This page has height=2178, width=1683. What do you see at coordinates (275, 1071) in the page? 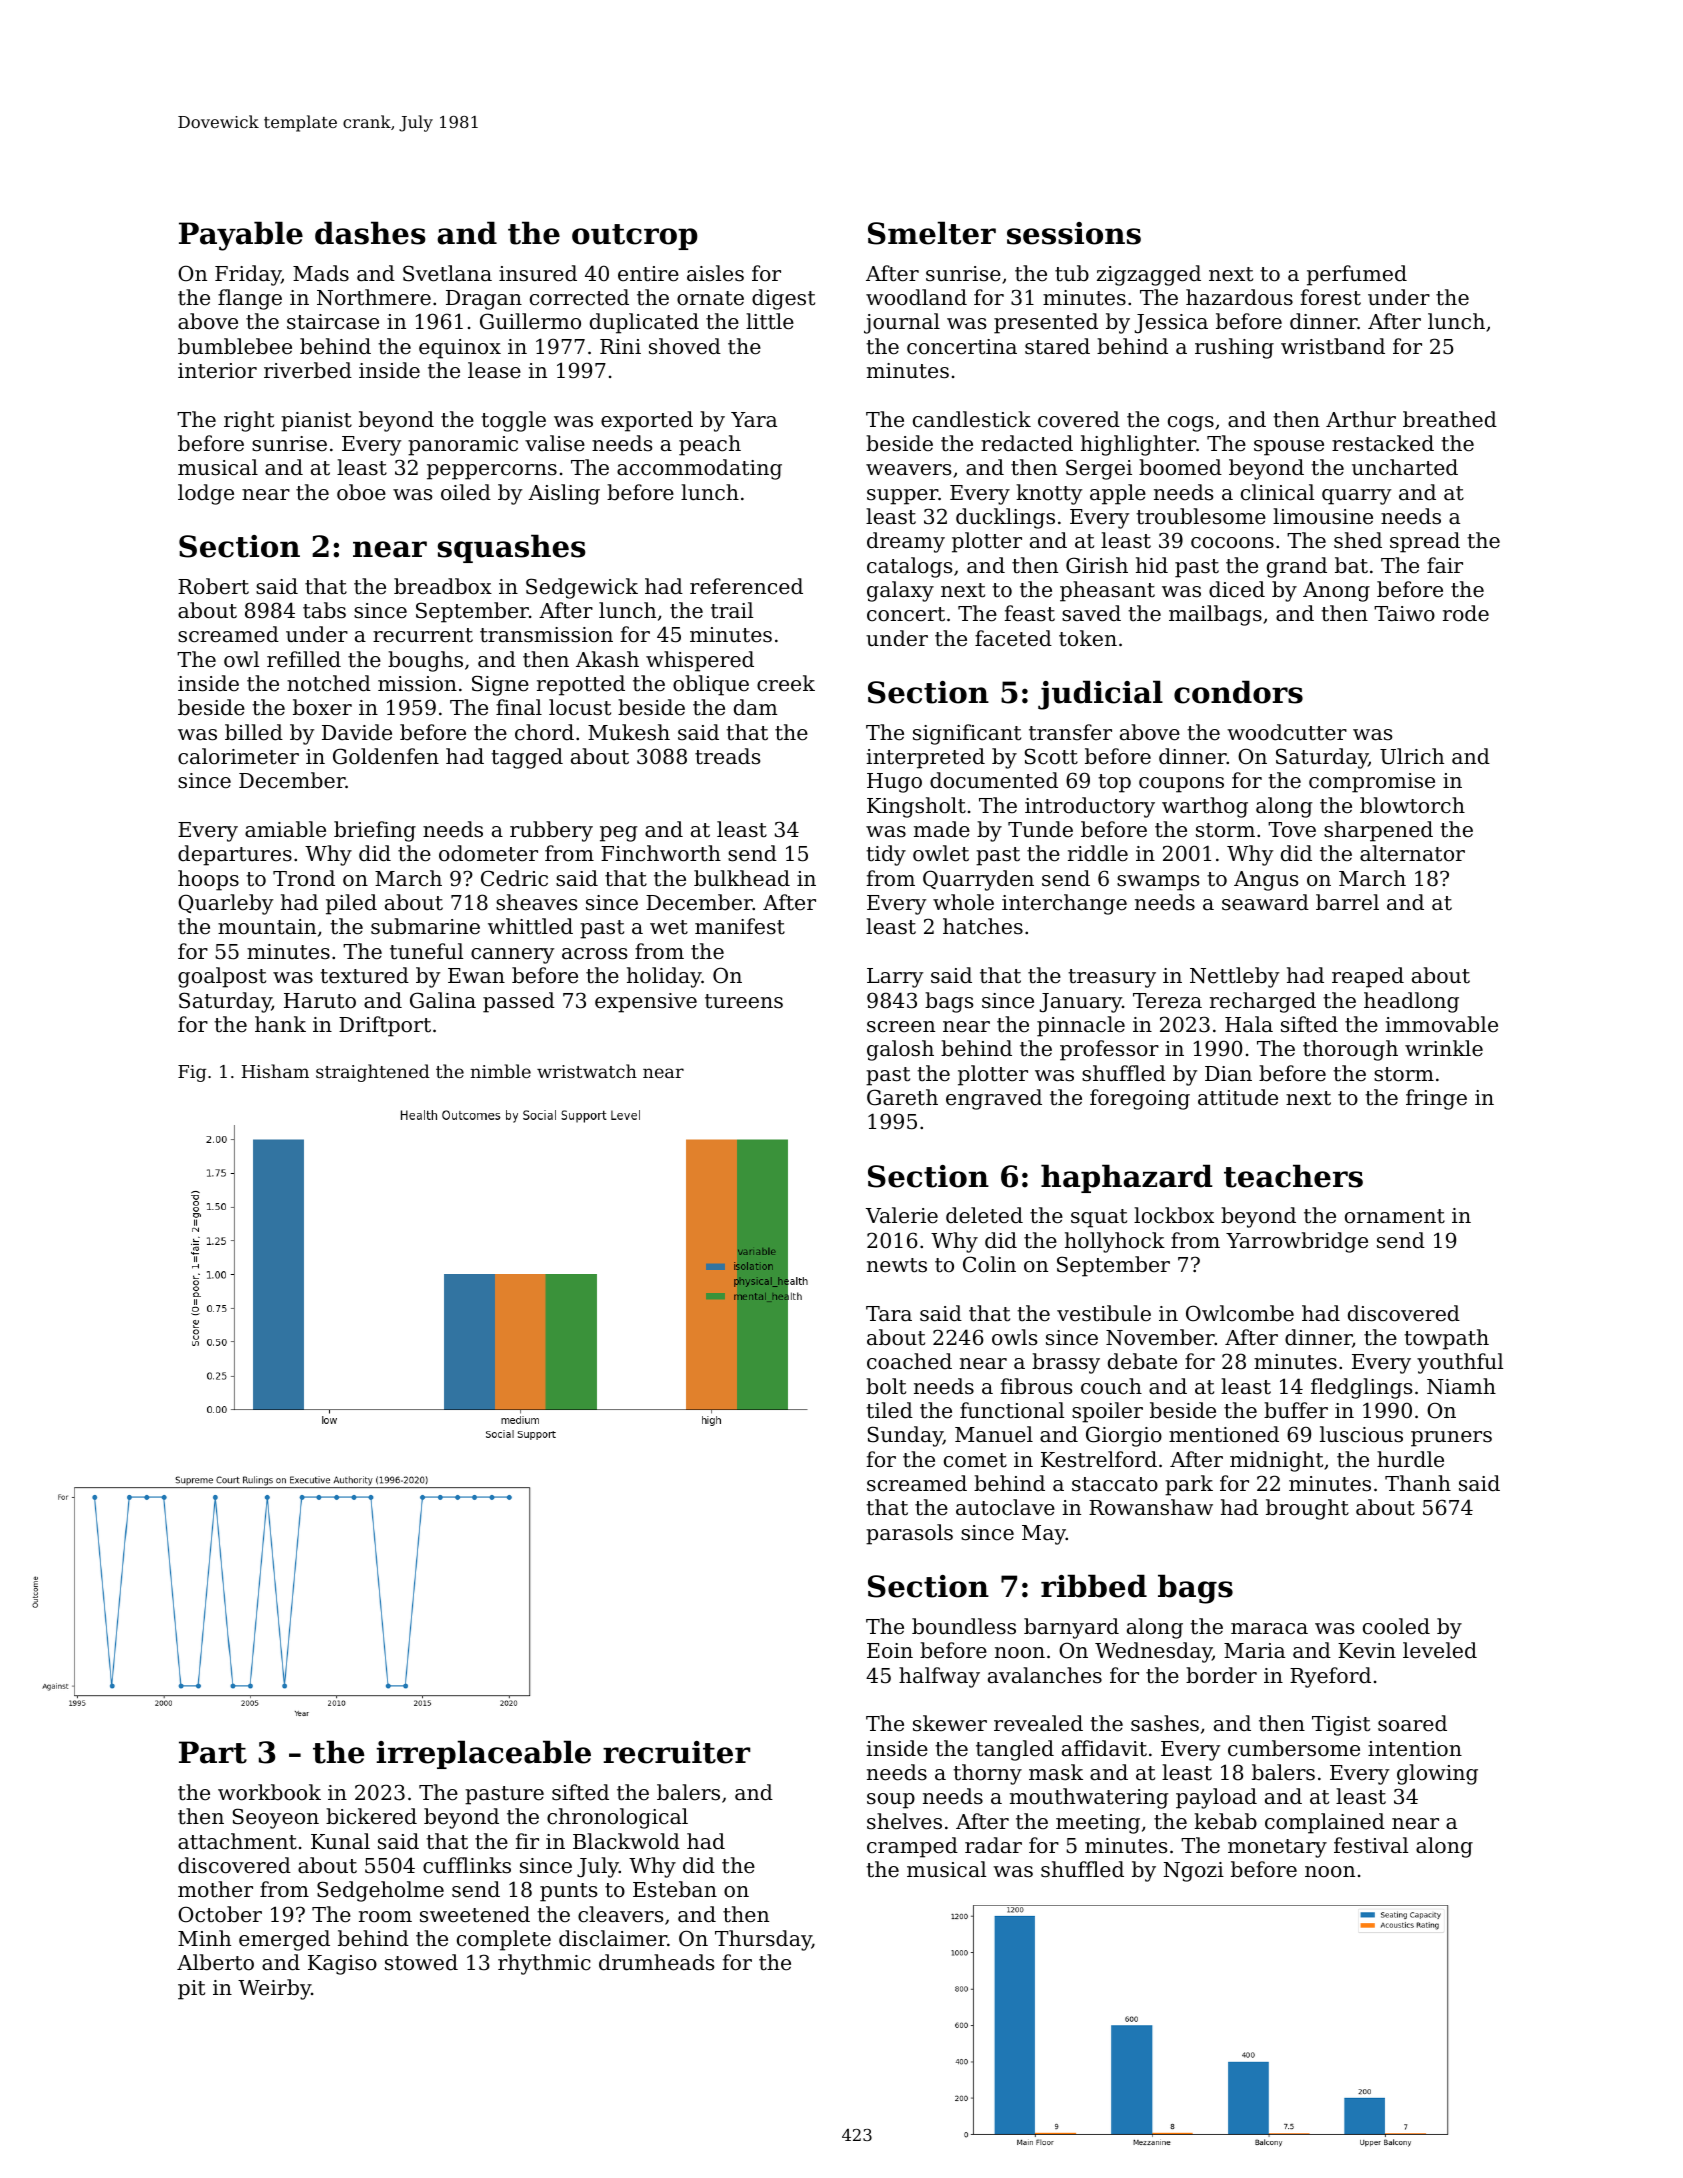
I see `Hisham` at bounding box center [275, 1071].
